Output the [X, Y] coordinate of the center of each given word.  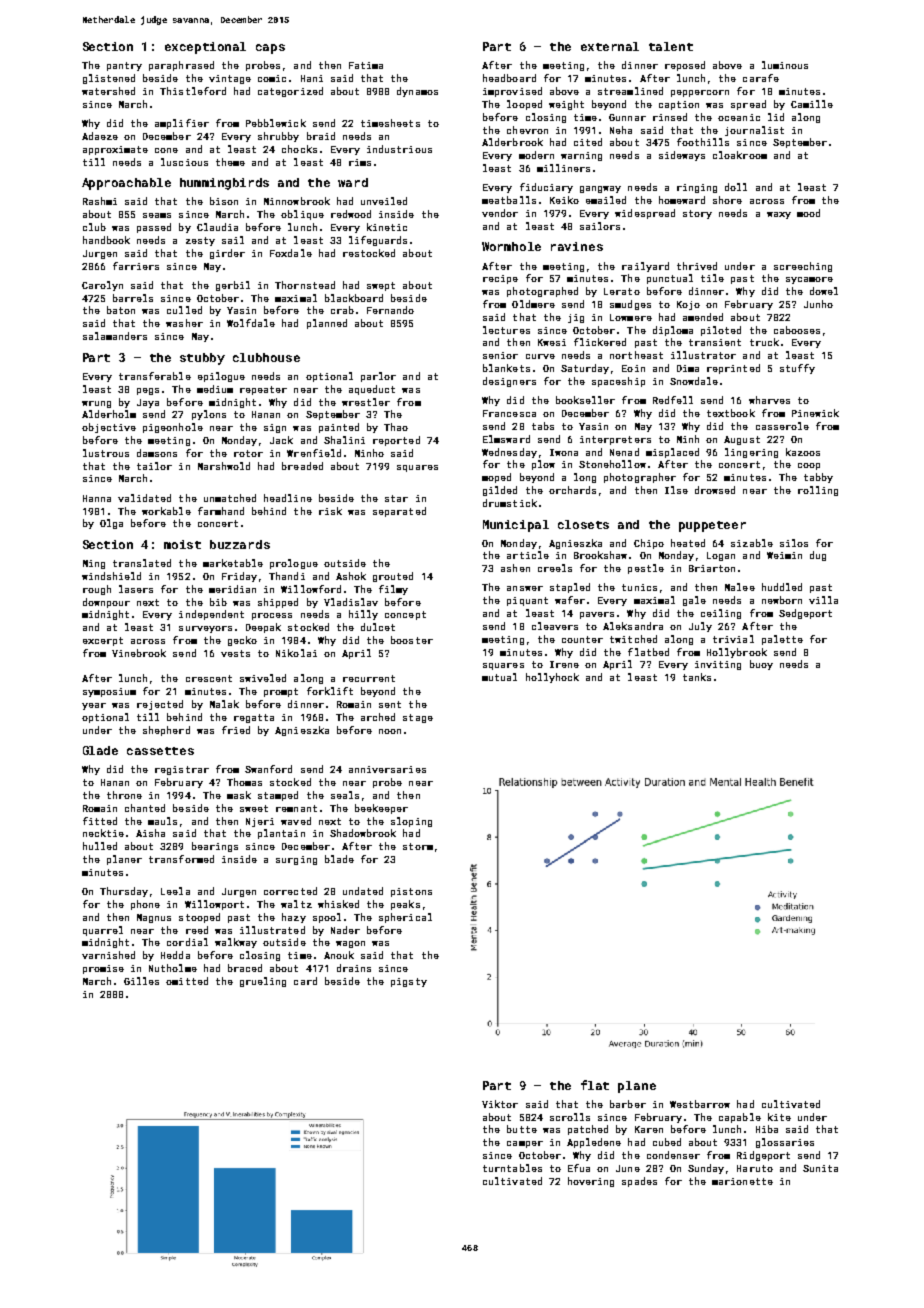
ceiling [721, 614]
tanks [697, 677]
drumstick [510, 503]
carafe [761, 78]
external [610, 46]
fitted [100, 821]
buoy [761, 665]
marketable [233, 563]
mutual [499, 677]
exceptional [205, 48]
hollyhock [552, 678]
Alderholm [109, 414]
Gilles [141, 981]
